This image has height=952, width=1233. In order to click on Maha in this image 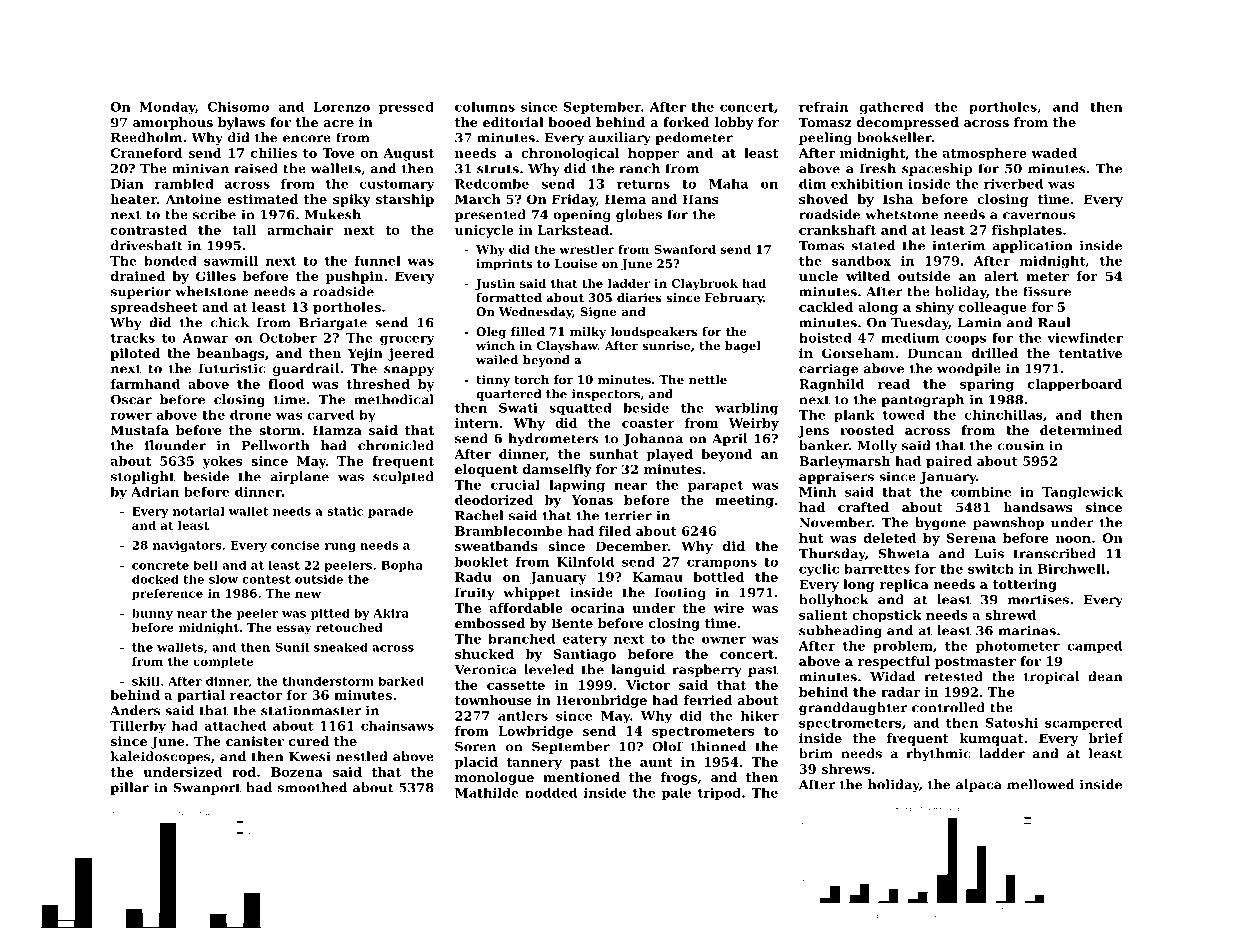, I will do `click(728, 184)`.
